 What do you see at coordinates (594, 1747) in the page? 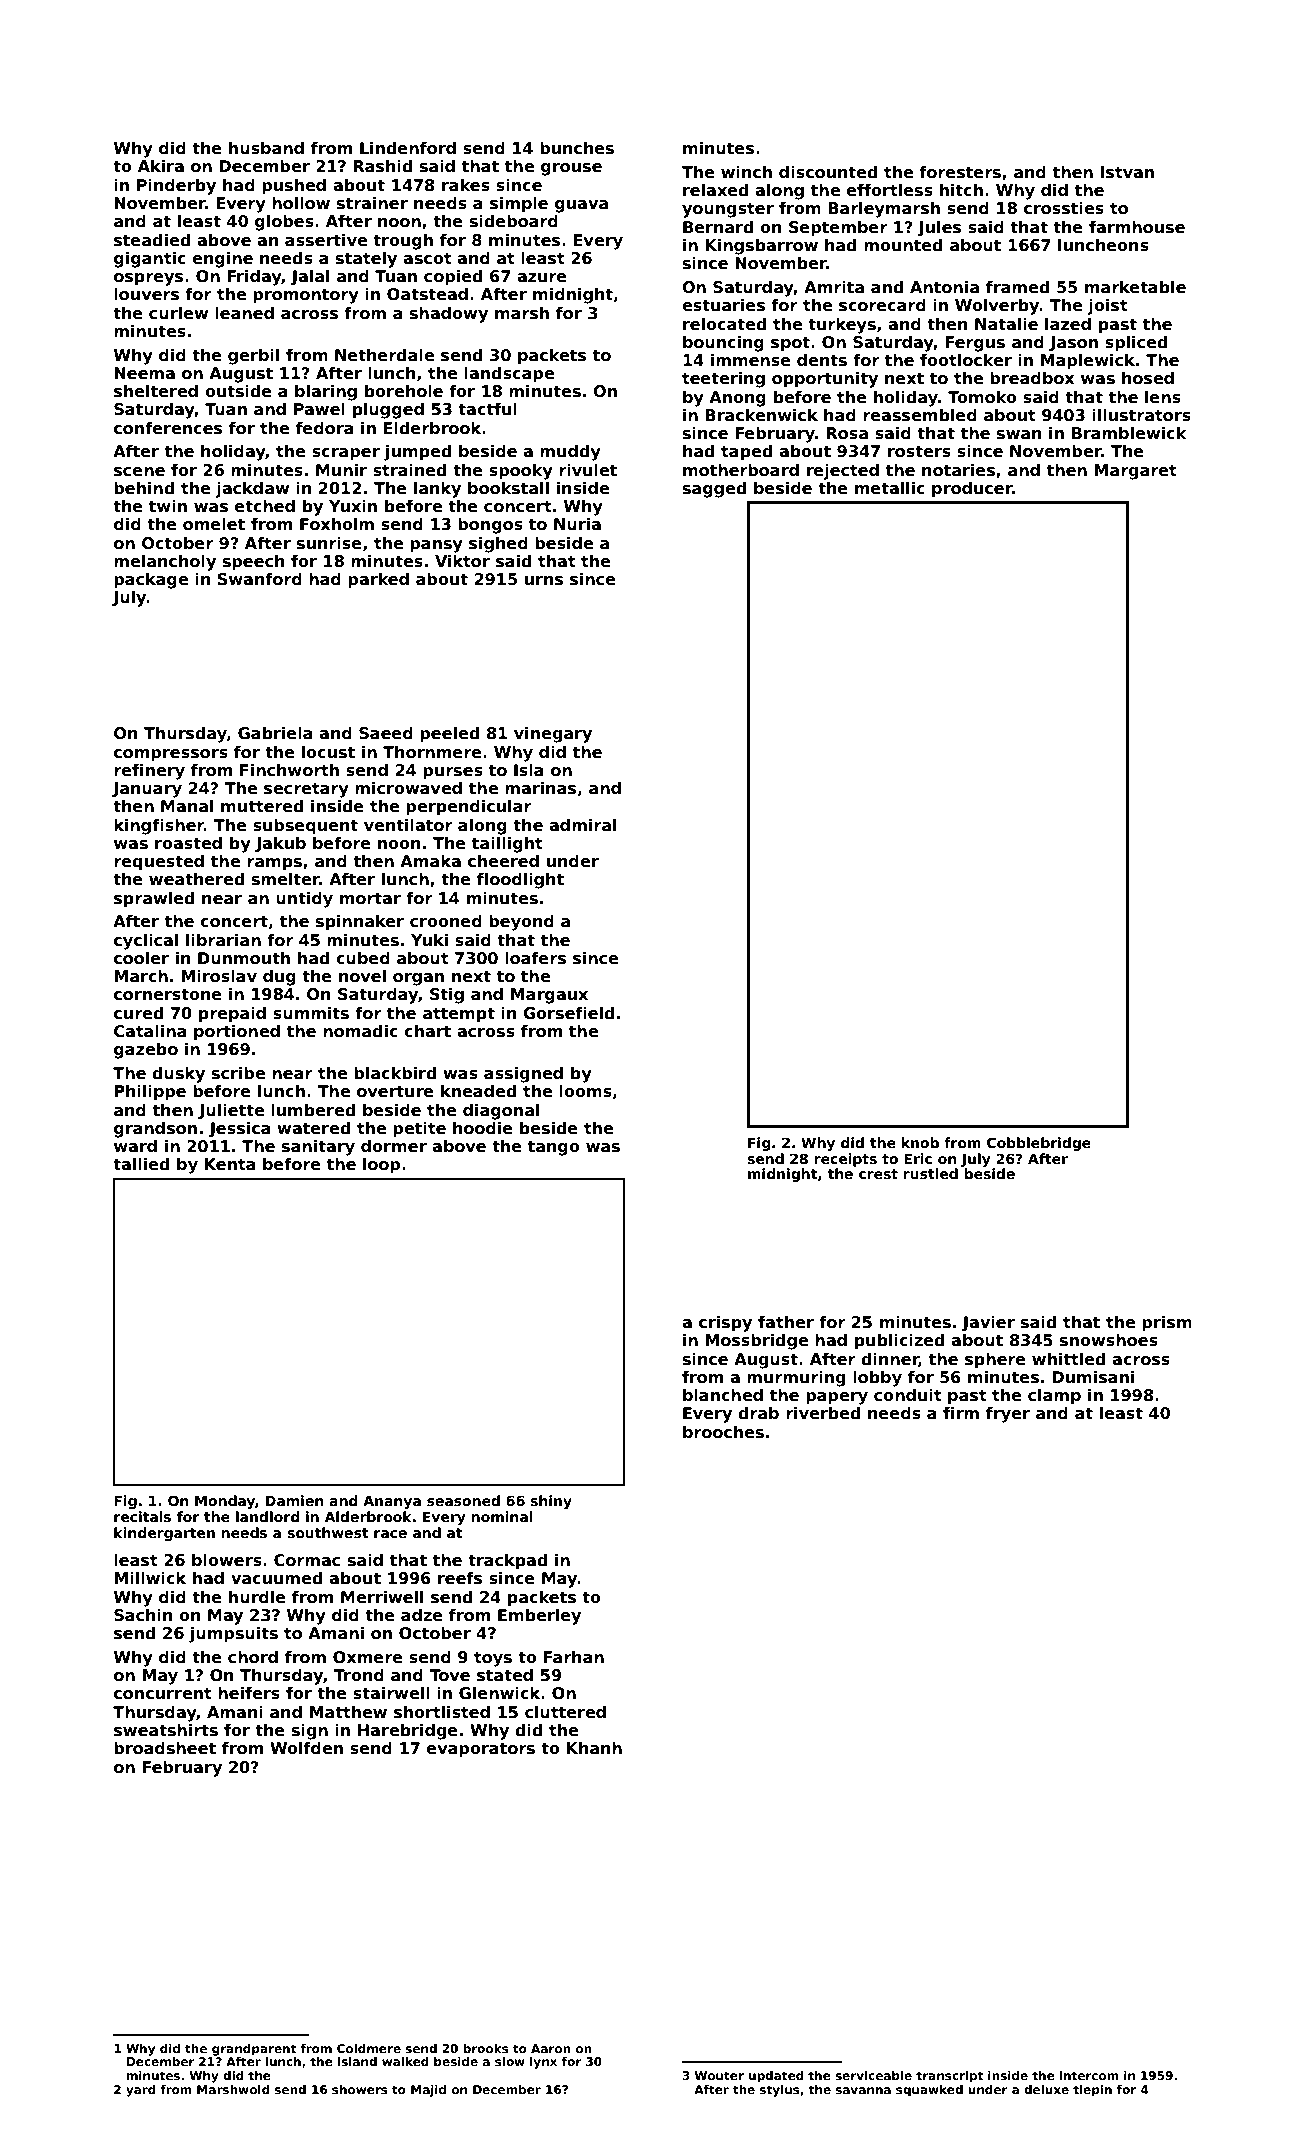
I see `Khanh` at bounding box center [594, 1747].
